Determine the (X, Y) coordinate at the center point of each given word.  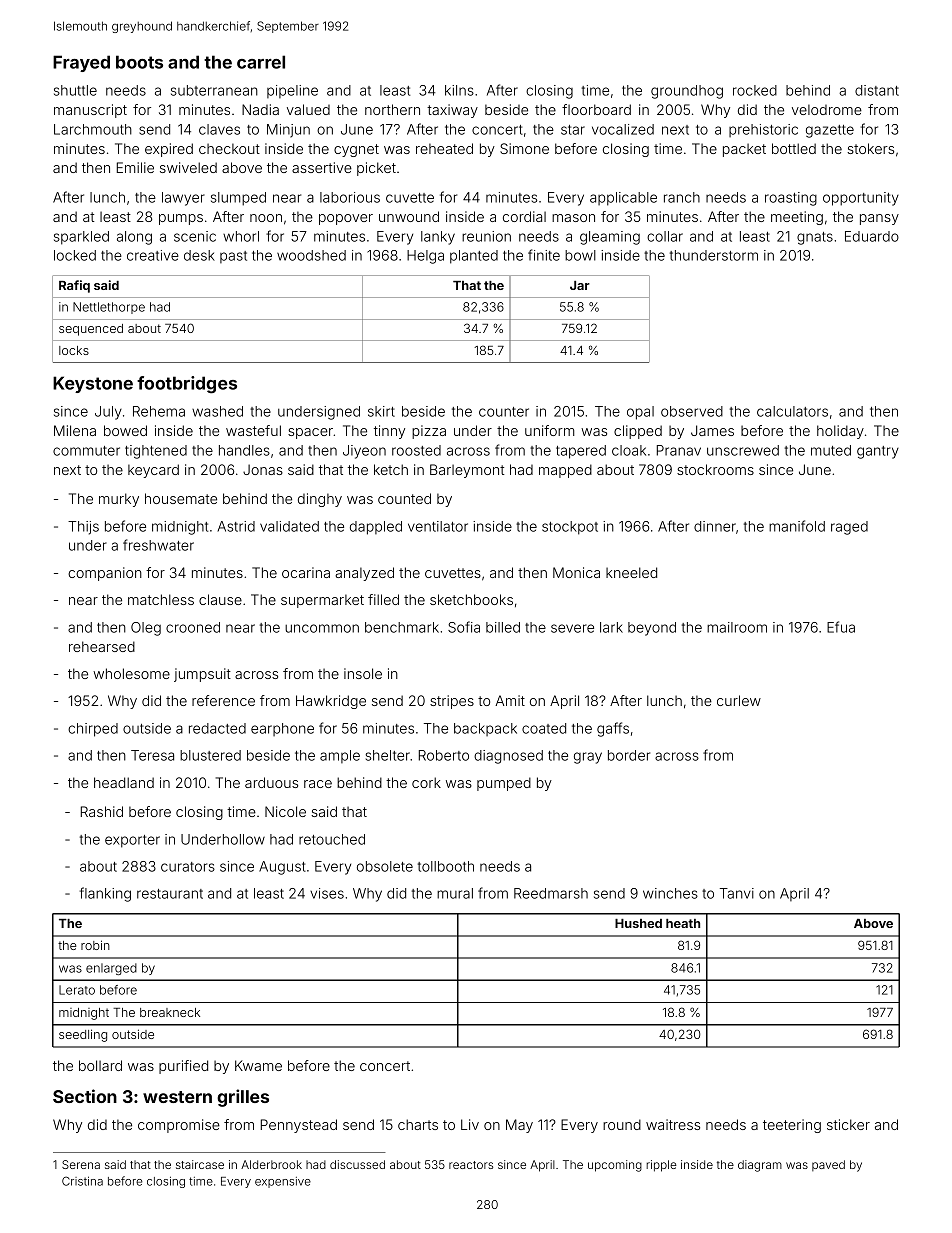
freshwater (158, 545)
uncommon (322, 628)
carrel (261, 62)
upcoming (615, 1166)
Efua (841, 627)
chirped (93, 730)
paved (828, 1165)
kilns (459, 90)
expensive (283, 1182)
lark (611, 627)
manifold (797, 526)
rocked (755, 90)
